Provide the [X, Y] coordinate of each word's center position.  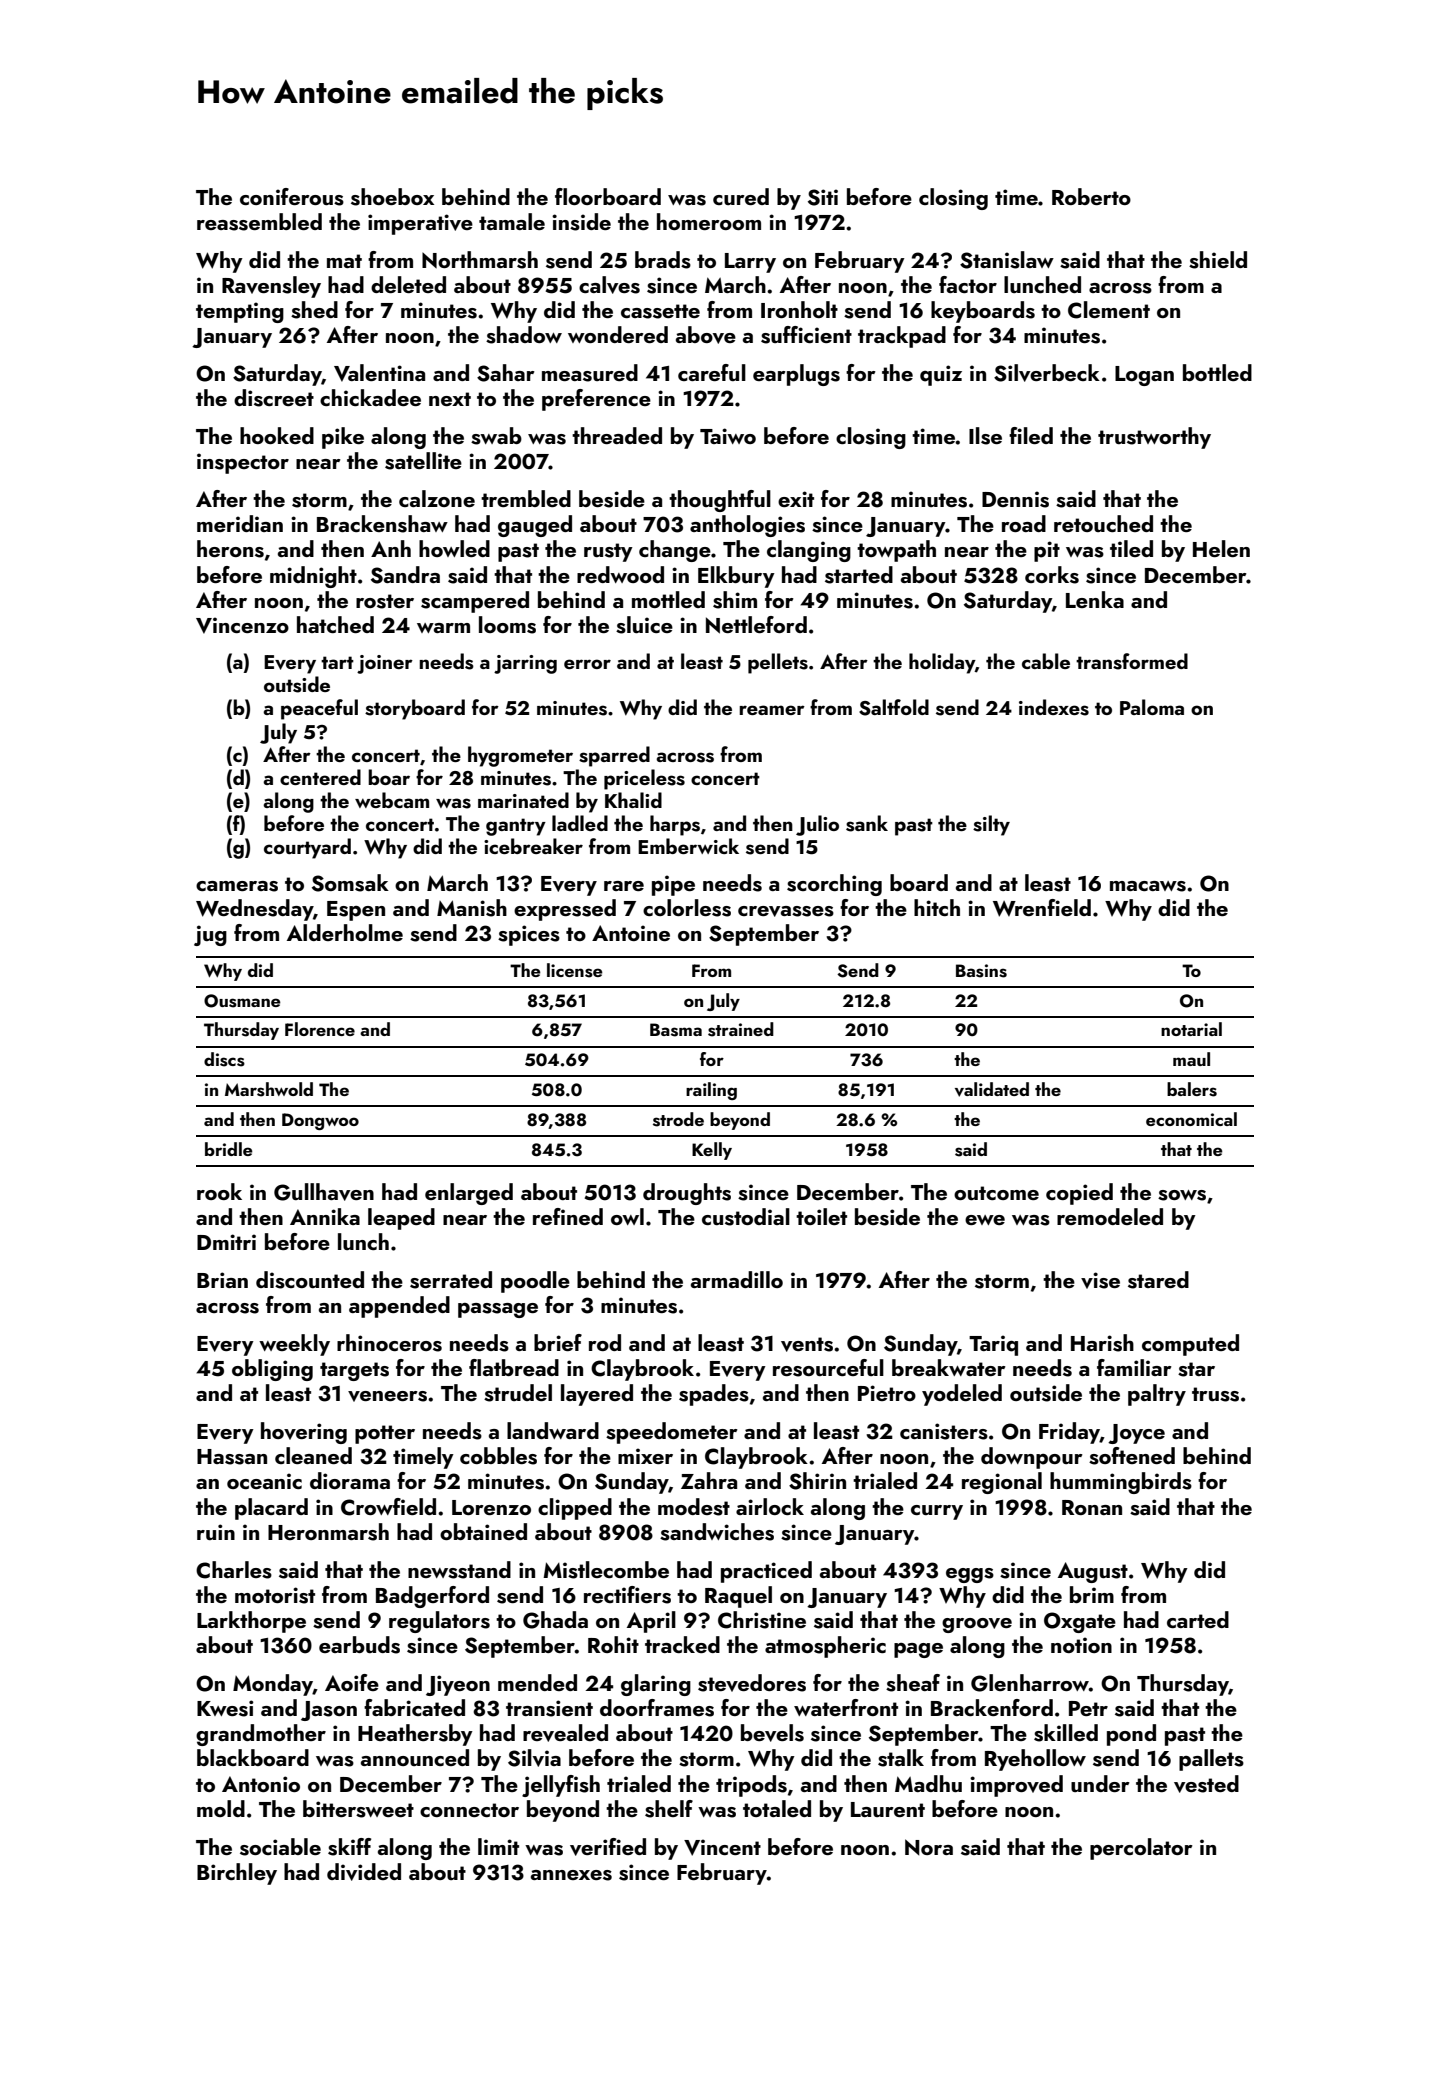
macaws [1148, 886]
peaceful [319, 709]
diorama [350, 1480]
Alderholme [345, 932]
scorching [834, 885]
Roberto [1091, 196]
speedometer [672, 1433]
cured [741, 196]
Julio [817, 825]
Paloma [1152, 707]
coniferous [292, 197]
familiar [1134, 1367]
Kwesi [225, 1708]
